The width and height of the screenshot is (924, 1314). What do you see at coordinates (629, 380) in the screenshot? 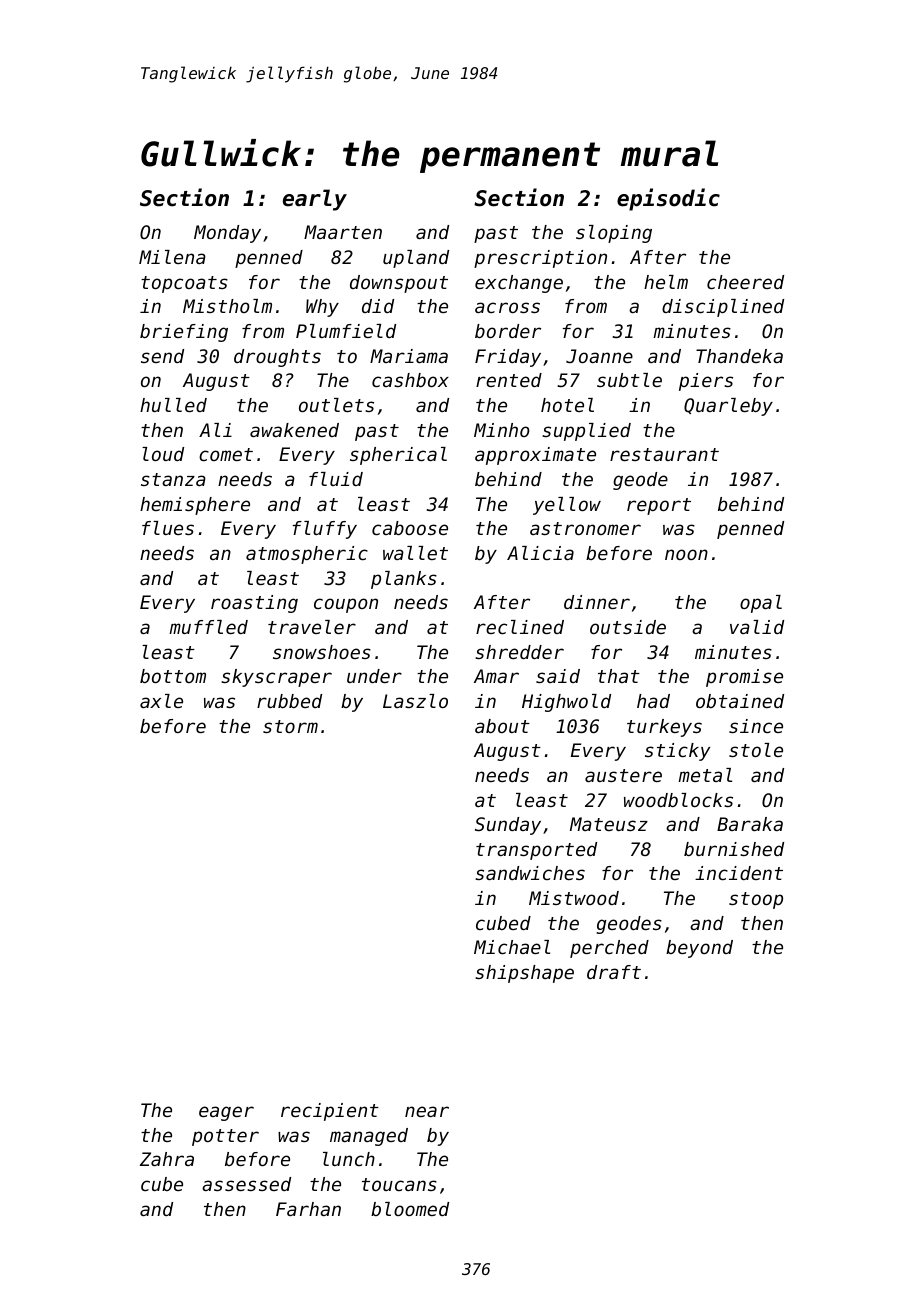
I see `subtle` at bounding box center [629, 380].
